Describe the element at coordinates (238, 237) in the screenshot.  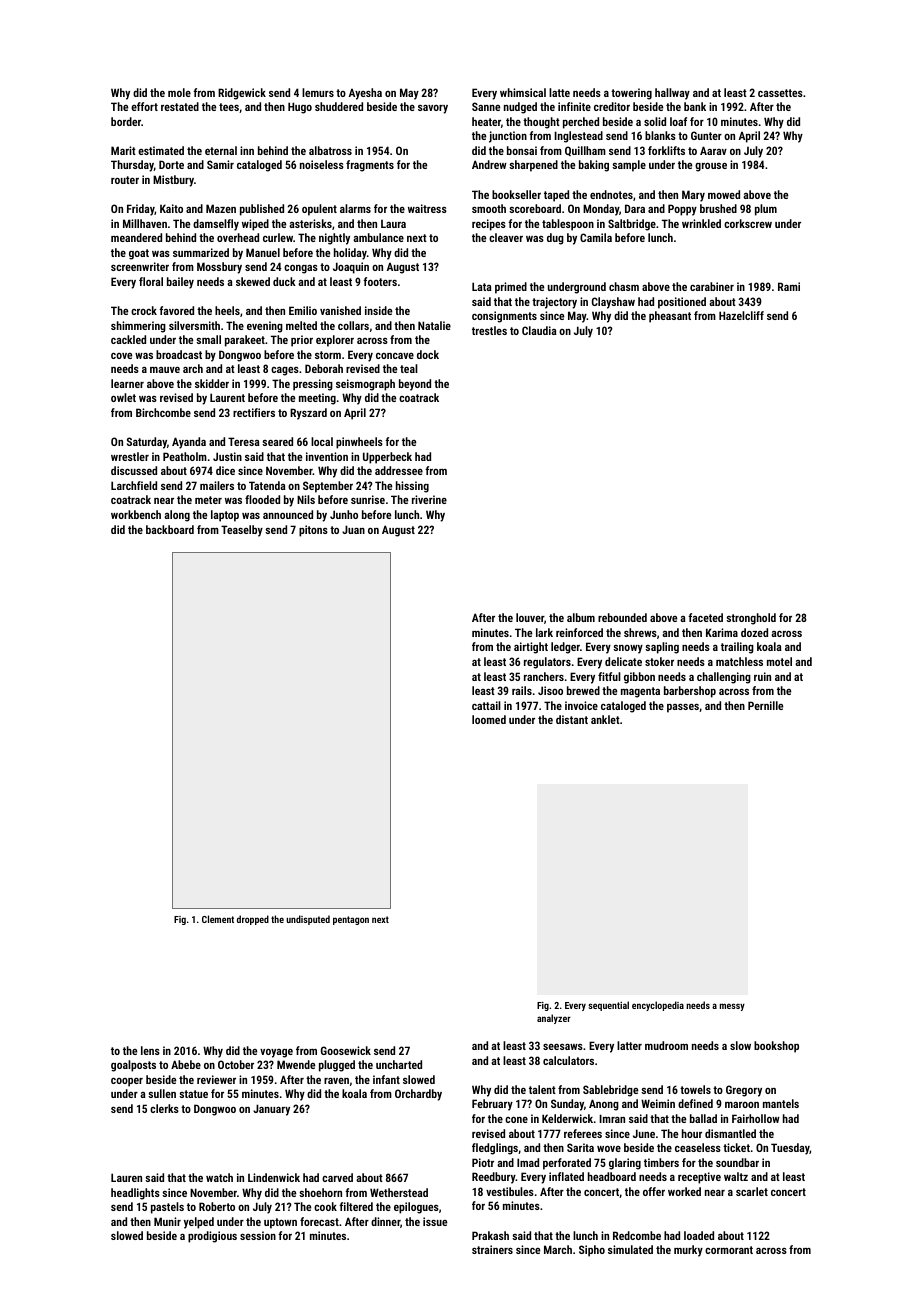
I see `overhead` at that location.
